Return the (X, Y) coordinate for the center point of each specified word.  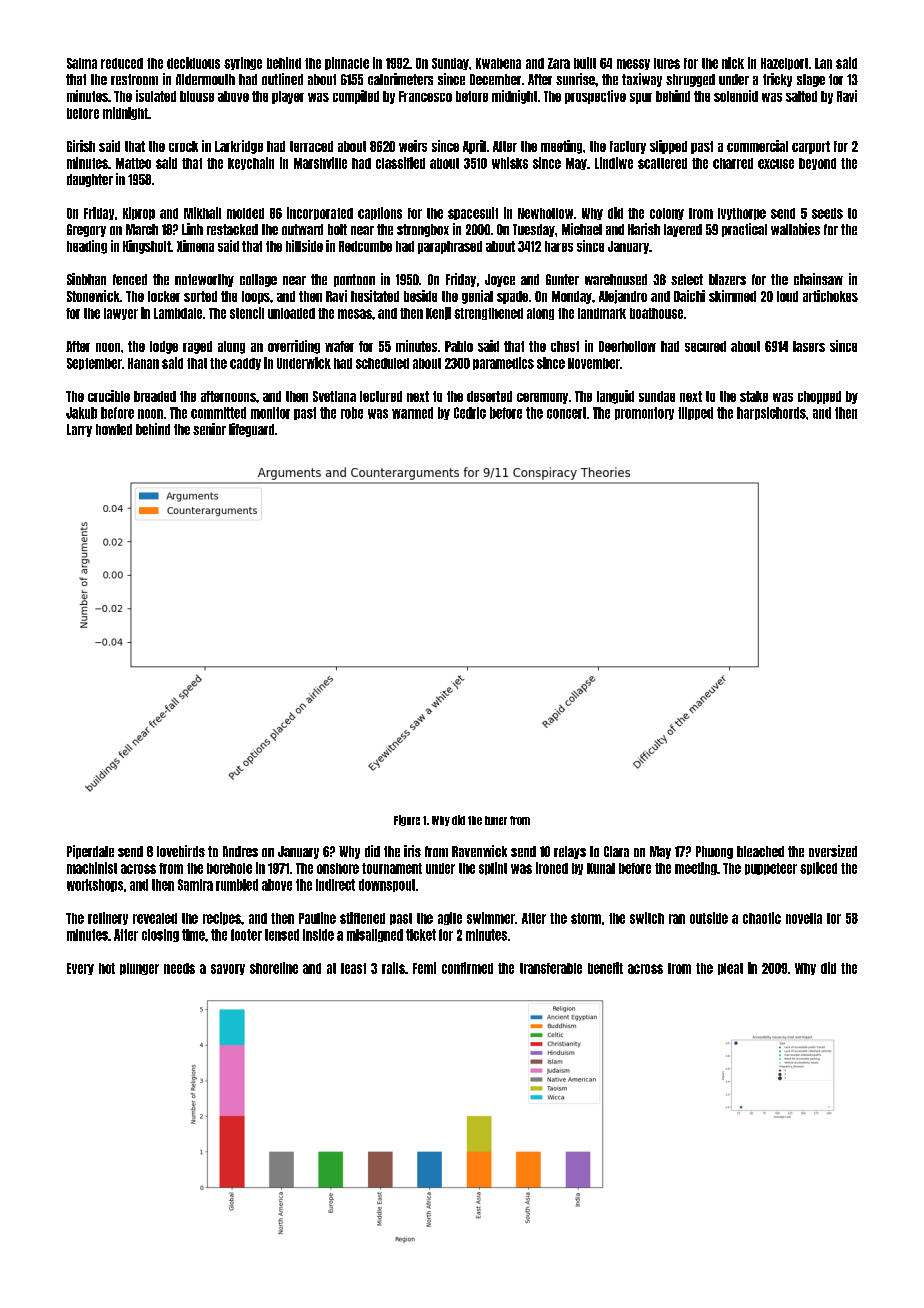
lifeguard (251, 430)
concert (566, 413)
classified (400, 163)
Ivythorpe (742, 214)
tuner (496, 820)
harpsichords (771, 413)
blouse (197, 96)
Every (80, 969)
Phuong (714, 852)
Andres (240, 851)
